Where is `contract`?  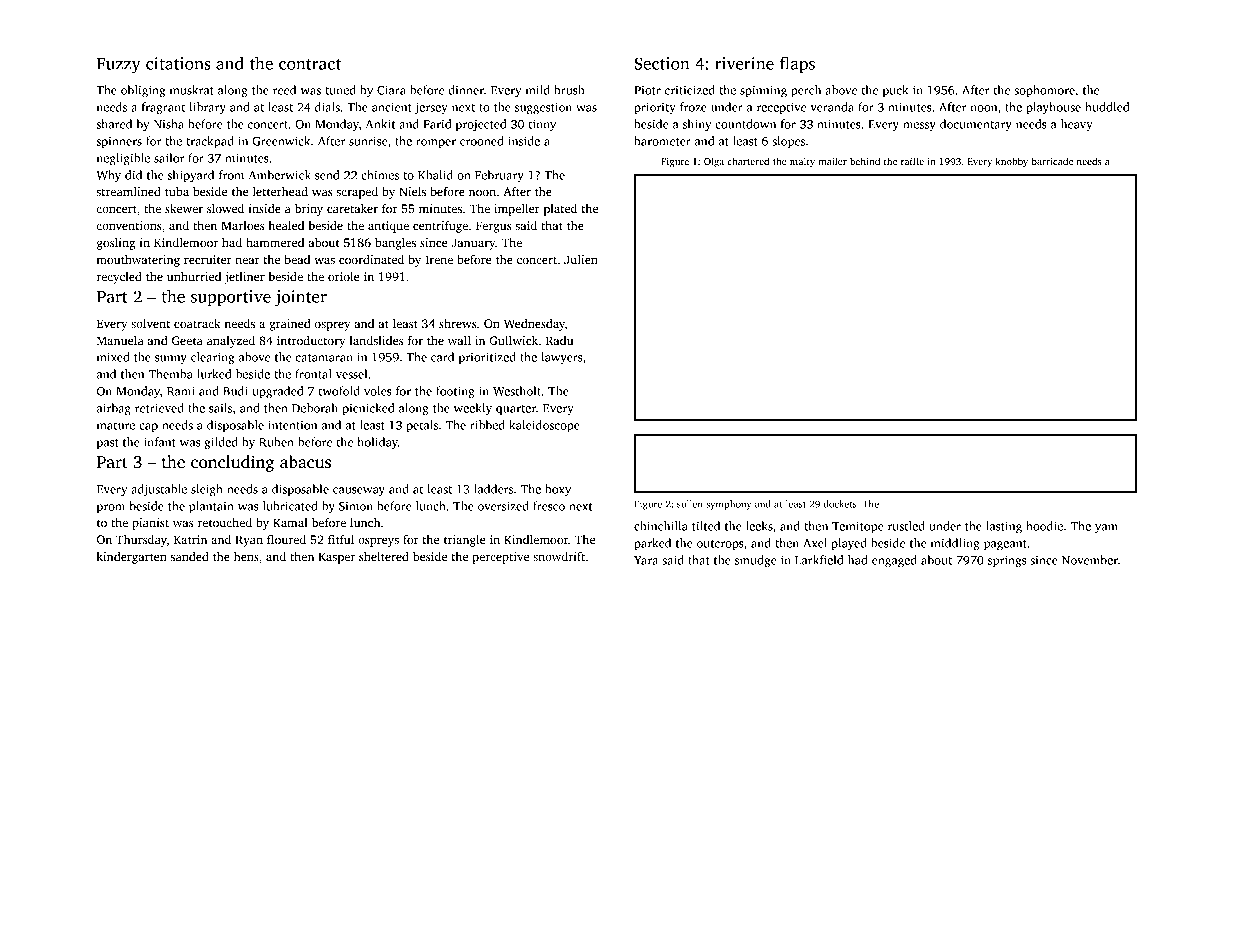 contract is located at coordinates (310, 64).
